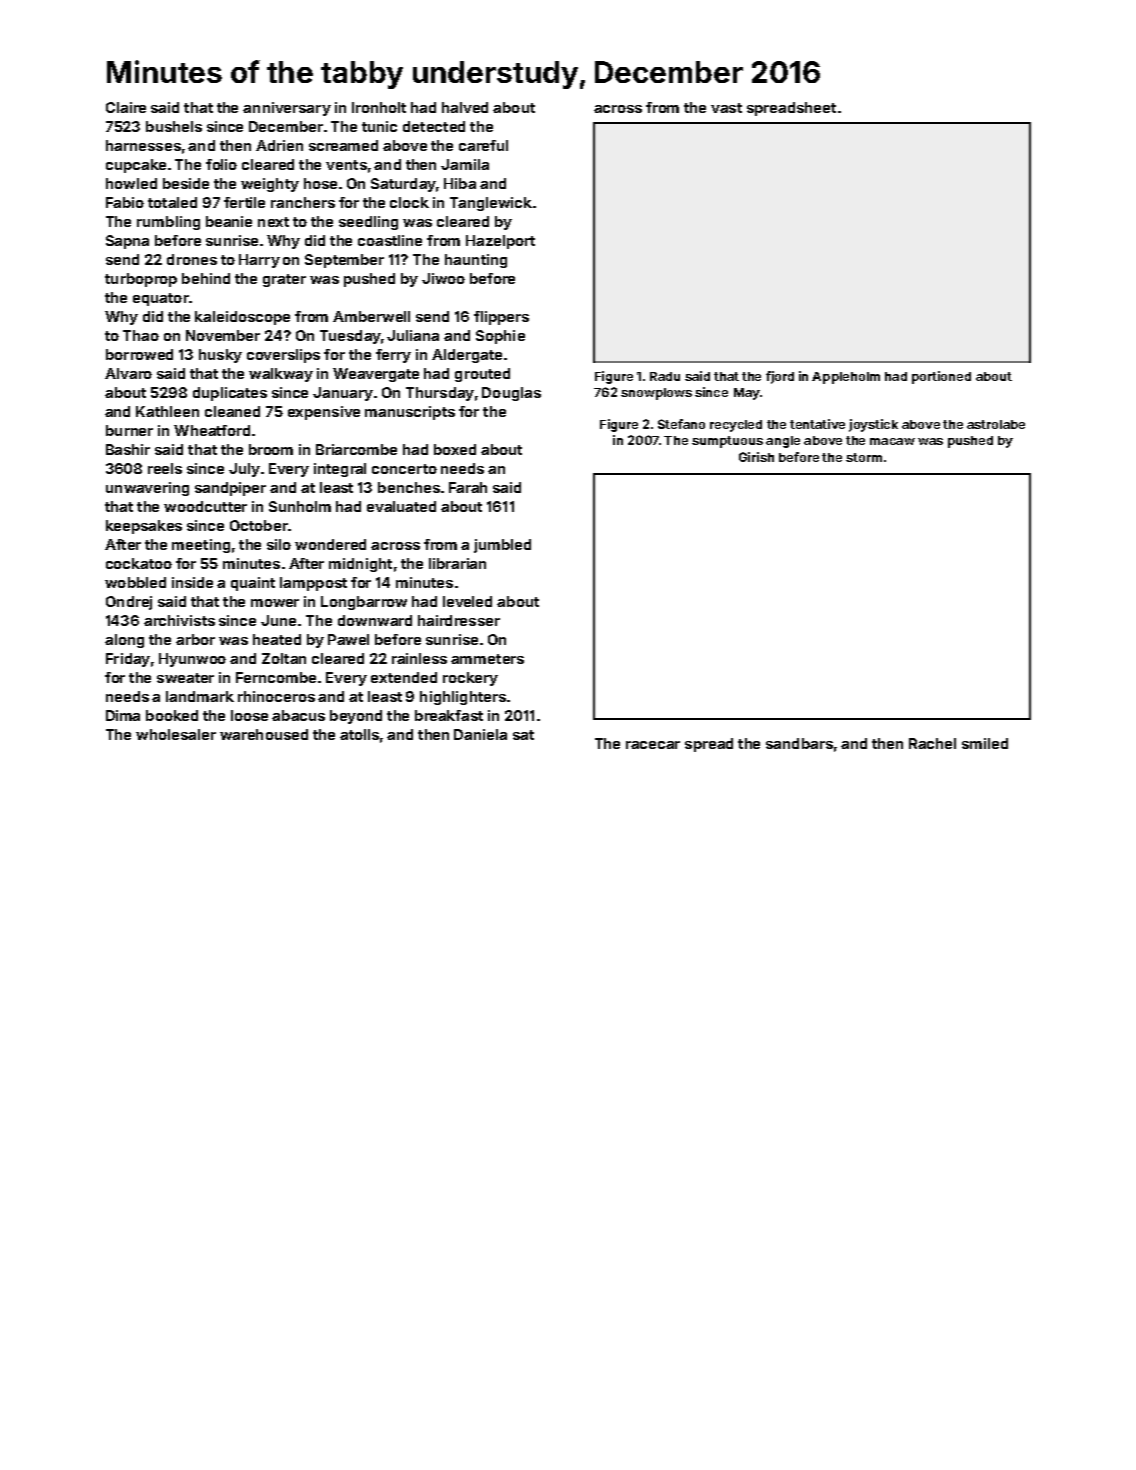 The height and width of the screenshot is (1470, 1136). What do you see at coordinates (127, 242) in the screenshot?
I see `Sapna` at bounding box center [127, 242].
